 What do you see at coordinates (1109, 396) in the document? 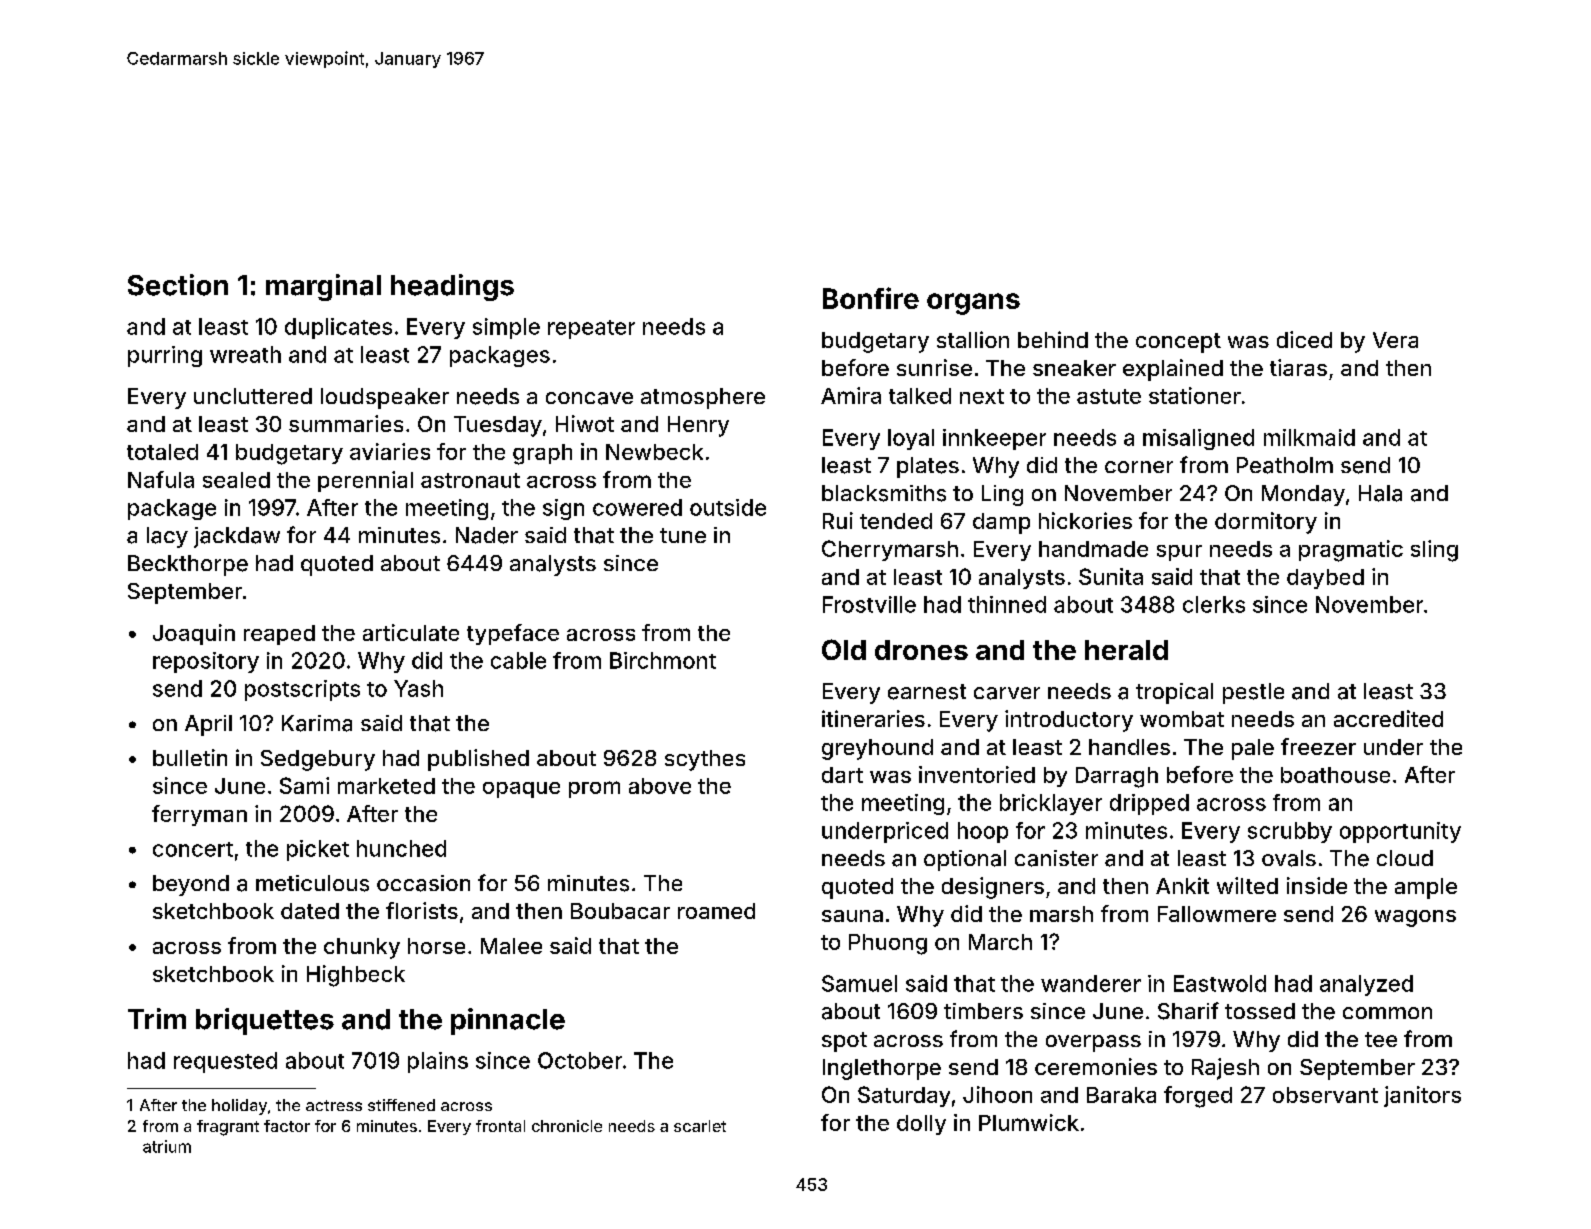
I see `astute` at bounding box center [1109, 396].
